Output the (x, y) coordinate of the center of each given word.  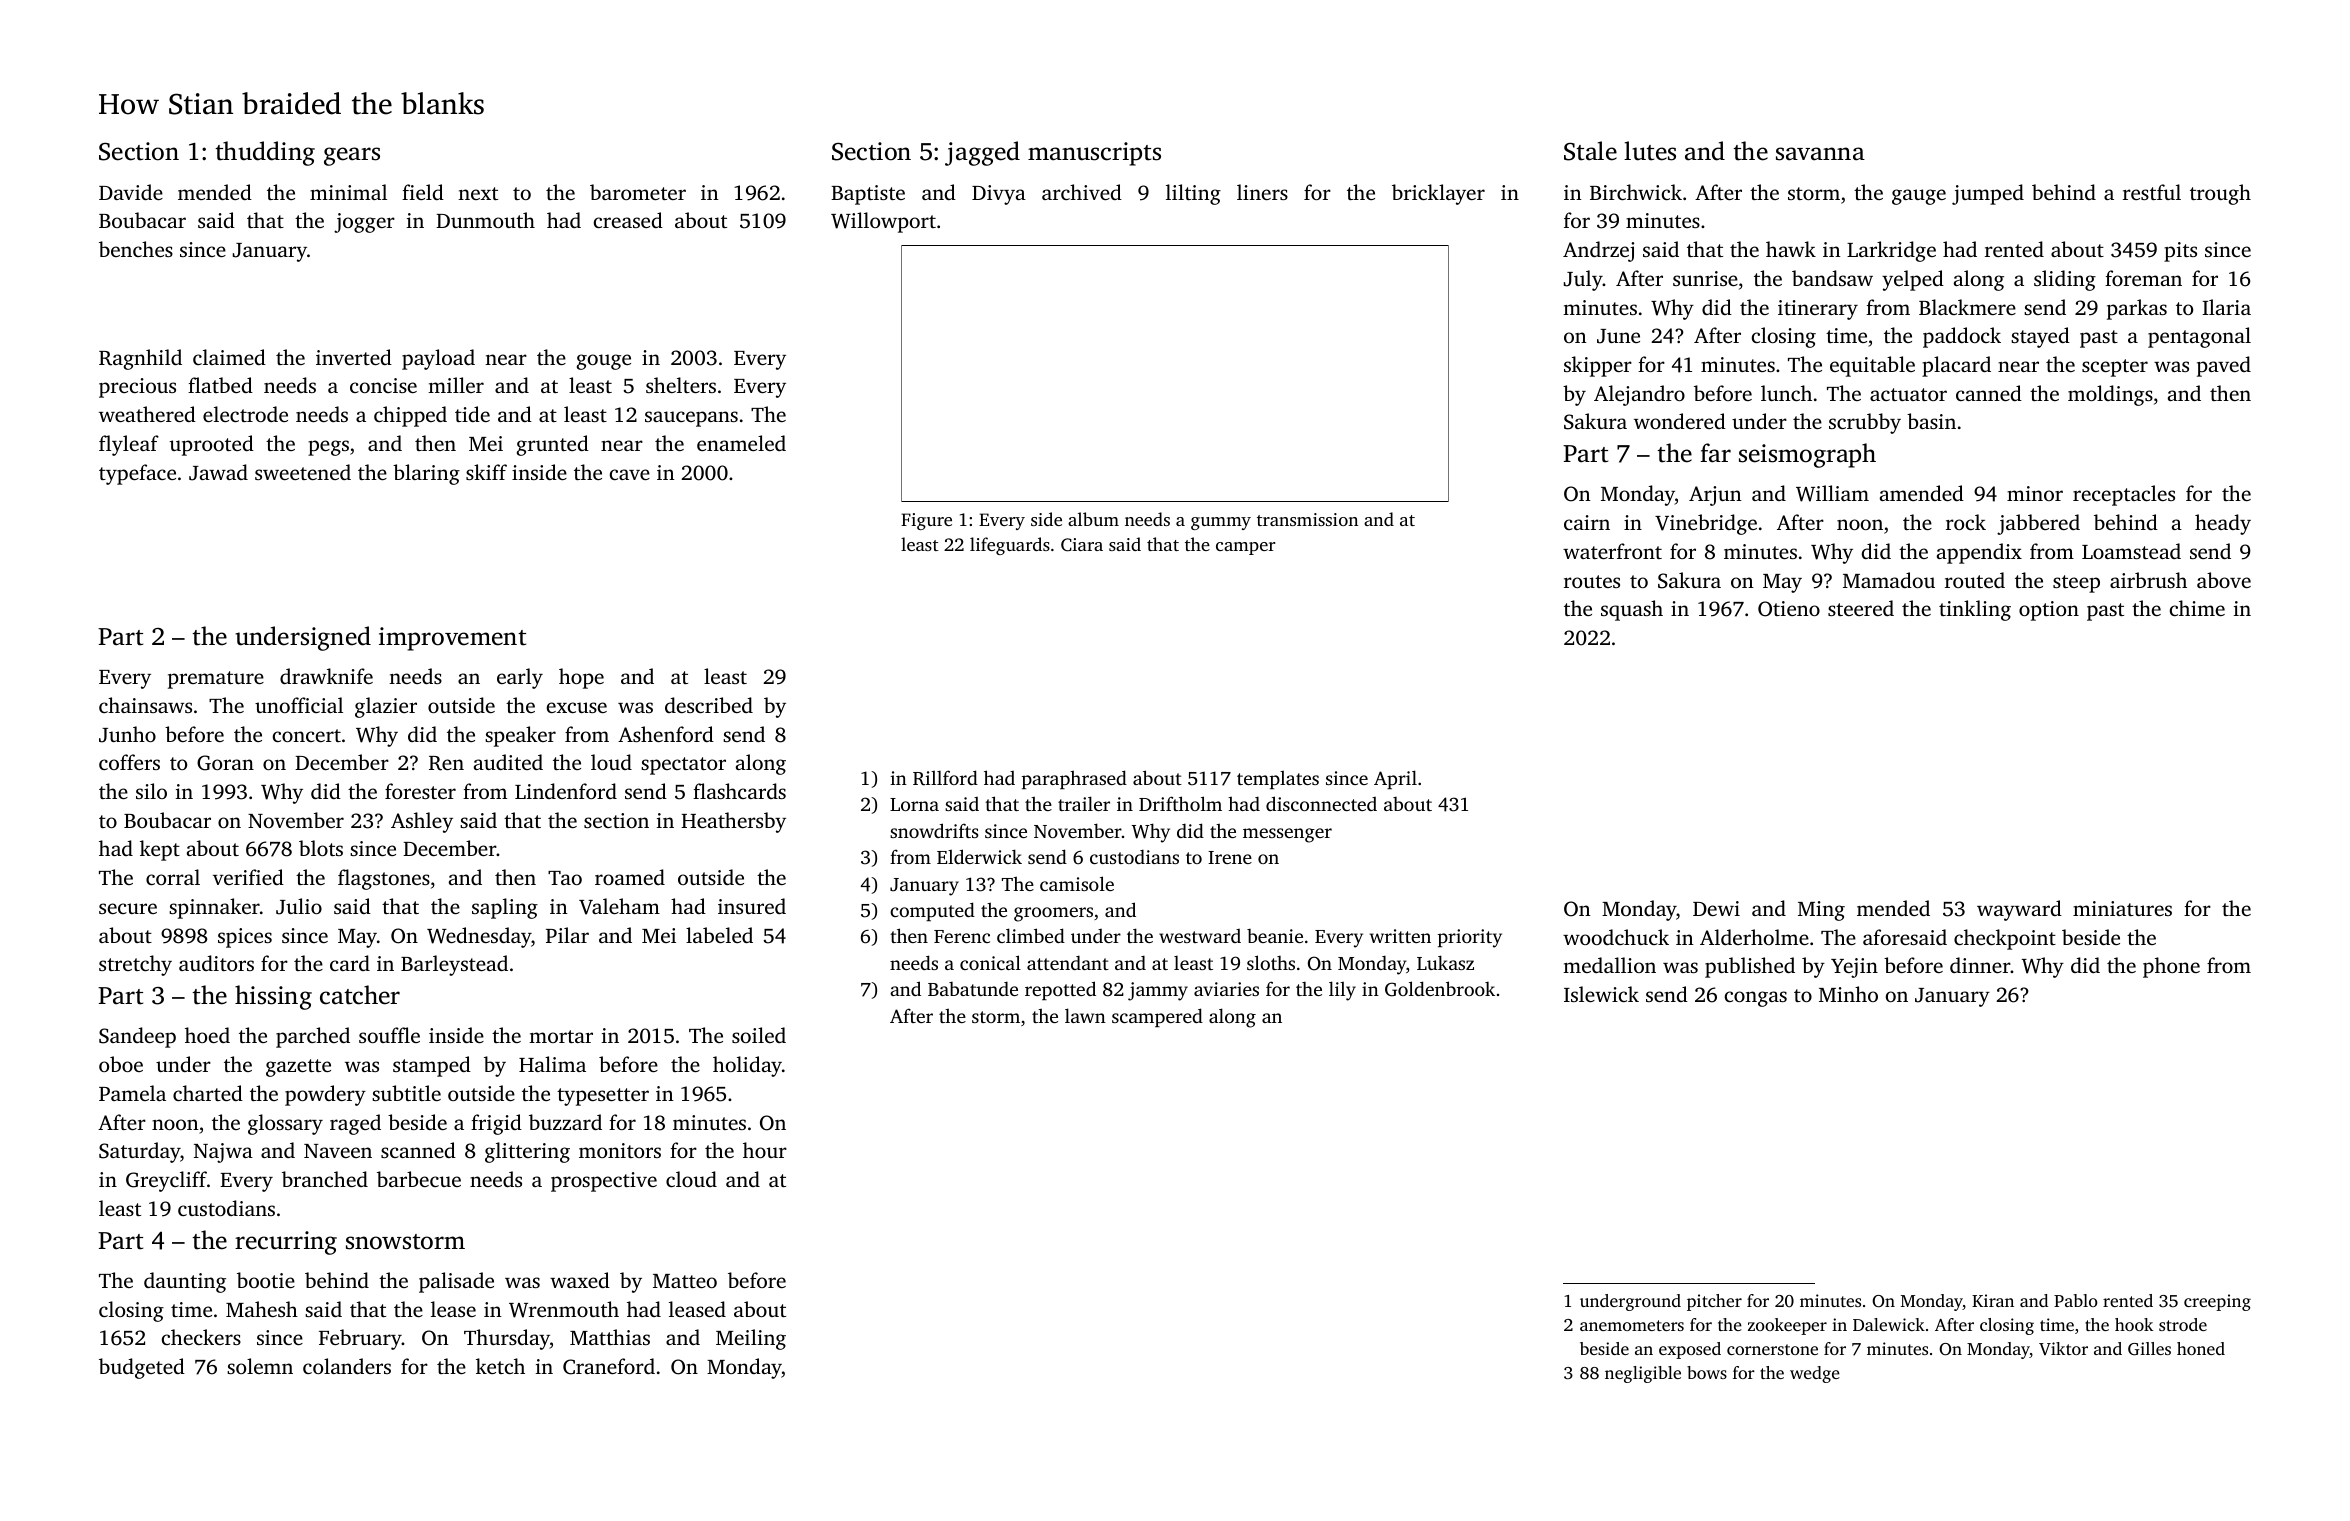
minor (2035, 493)
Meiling (751, 1339)
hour (765, 1150)
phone (2171, 967)
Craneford (609, 1366)
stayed (2040, 337)
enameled (741, 443)
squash (1632, 610)
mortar (561, 1036)
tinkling (1975, 610)
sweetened (303, 472)
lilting (1193, 194)
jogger (364, 223)
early (520, 678)
